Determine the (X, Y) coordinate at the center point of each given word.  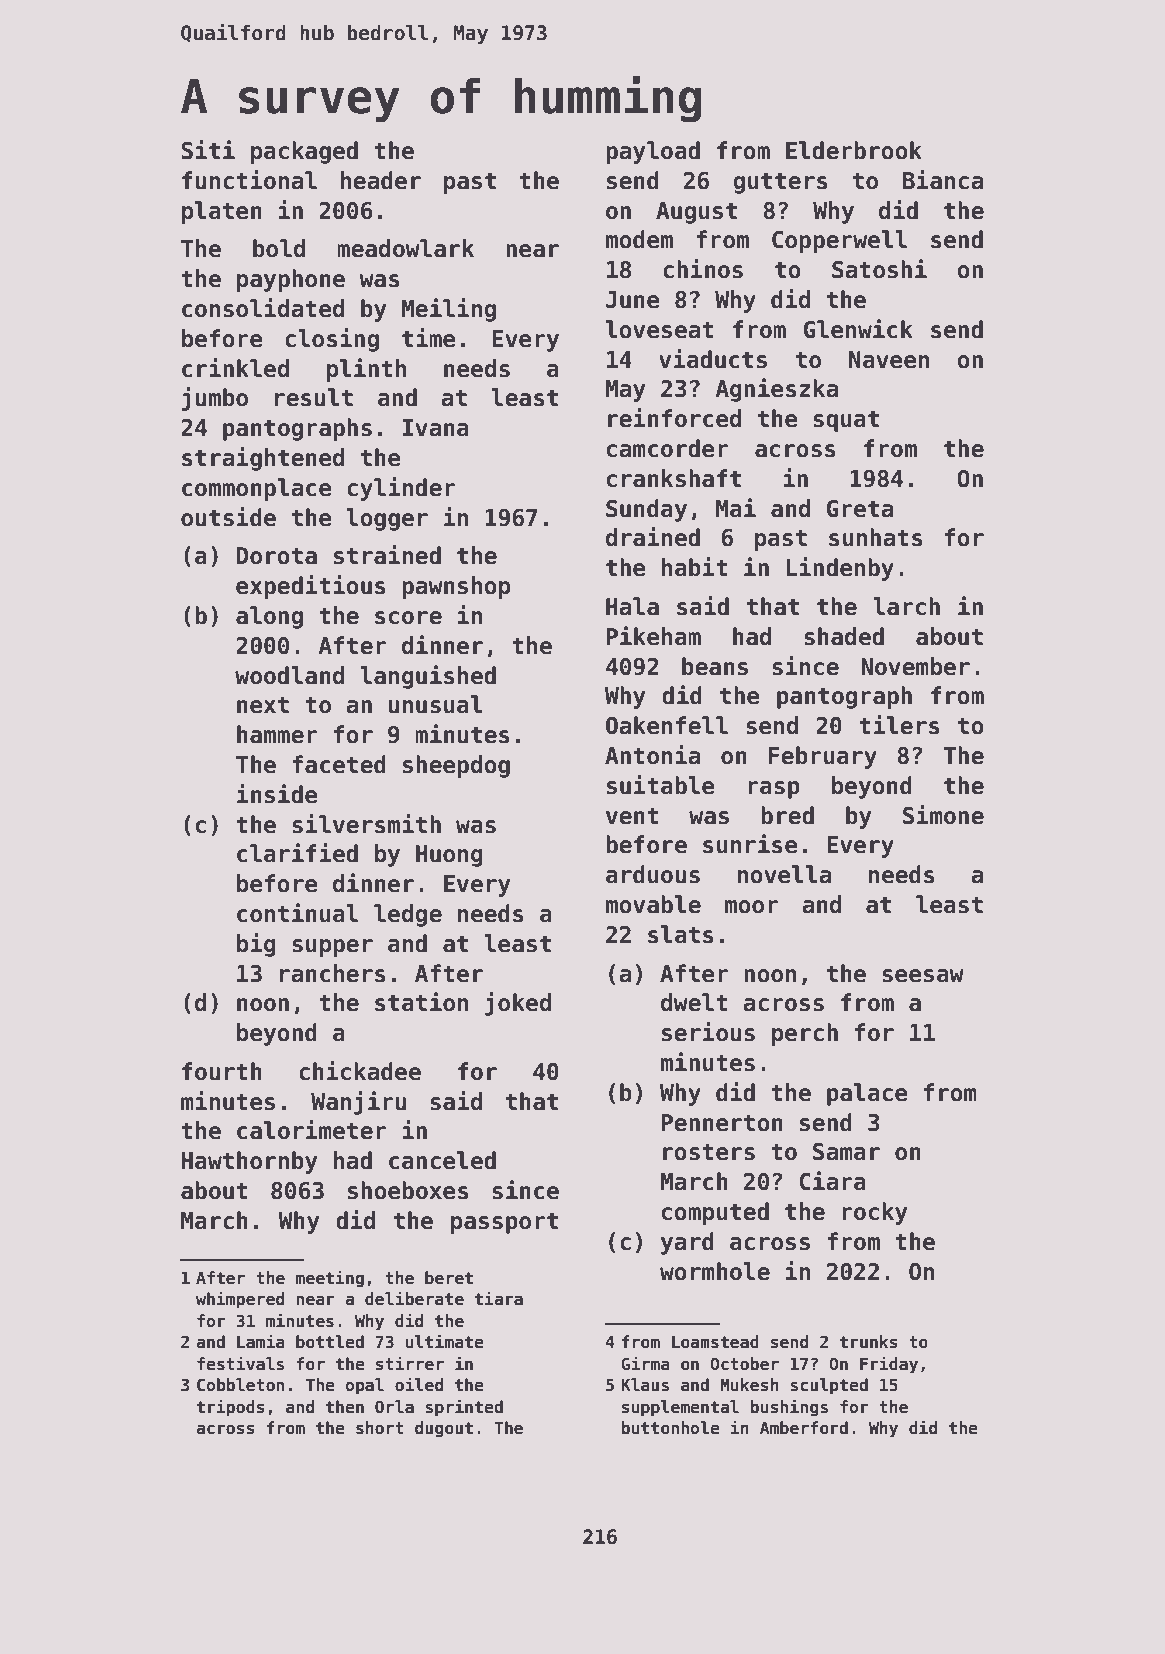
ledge (408, 915)
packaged (304, 152)
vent (632, 816)
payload (653, 152)
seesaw (923, 976)
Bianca (943, 180)
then (345, 1407)
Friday (889, 1365)
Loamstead (715, 1342)
